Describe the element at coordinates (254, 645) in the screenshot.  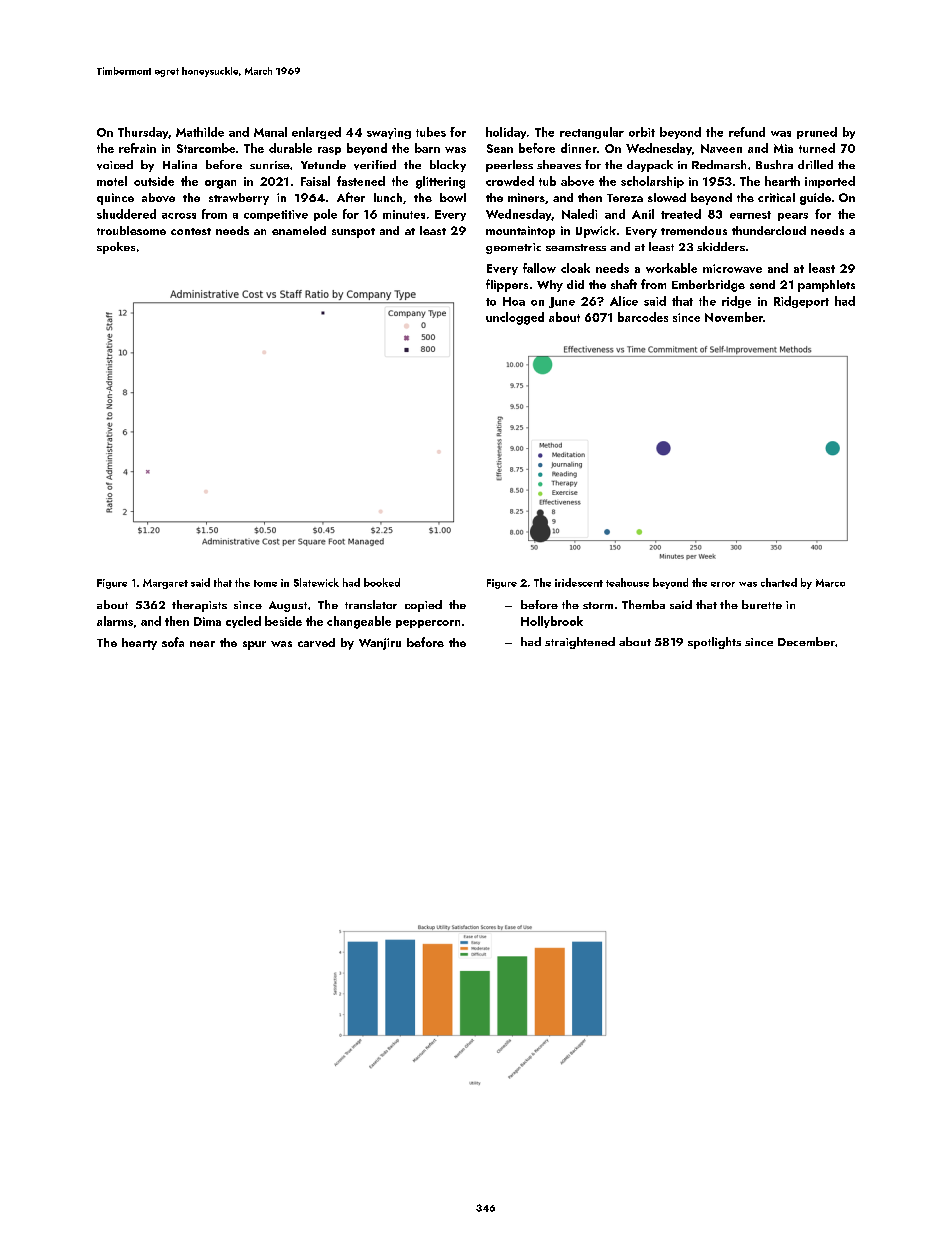
I see `spur` at that location.
